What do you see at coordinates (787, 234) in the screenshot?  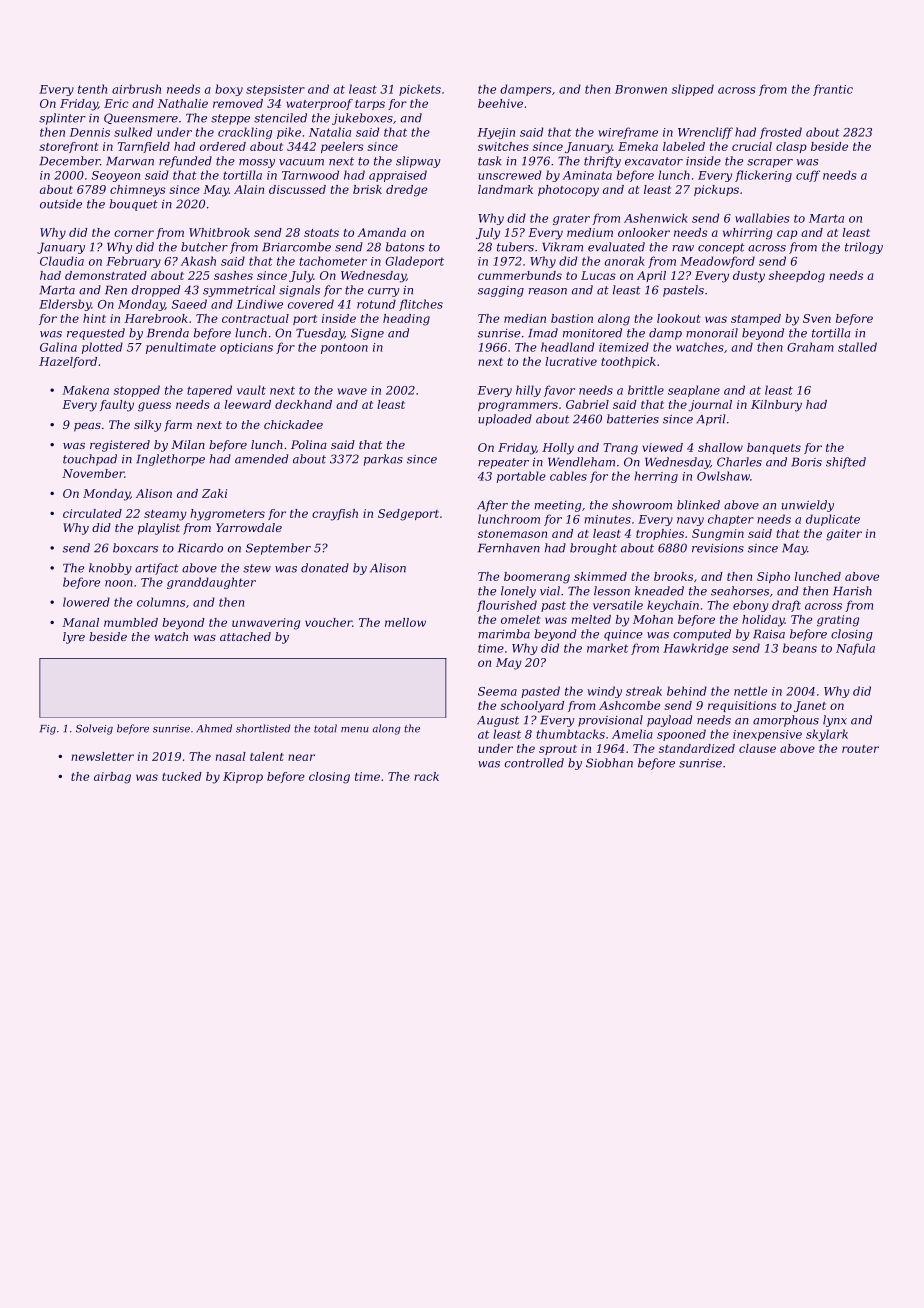 I see `cap` at bounding box center [787, 234].
